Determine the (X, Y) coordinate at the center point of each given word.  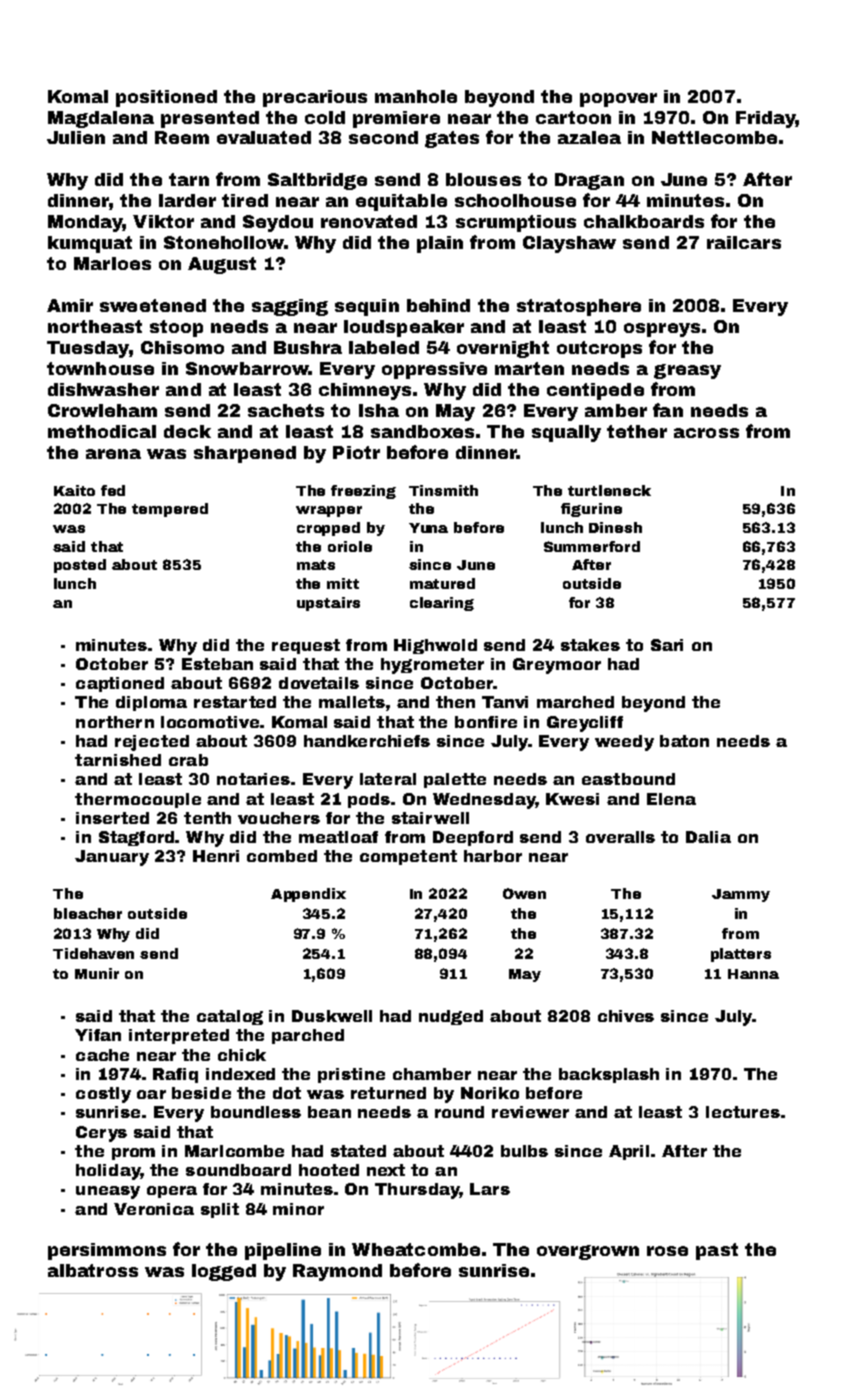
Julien (76, 137)
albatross (93, 1270)
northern (115, 722)
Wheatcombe (416, 1249)
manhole (416, 96)
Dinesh (615, 527)
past (717, 1251)
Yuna (428, 528)
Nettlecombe (714, 137)
